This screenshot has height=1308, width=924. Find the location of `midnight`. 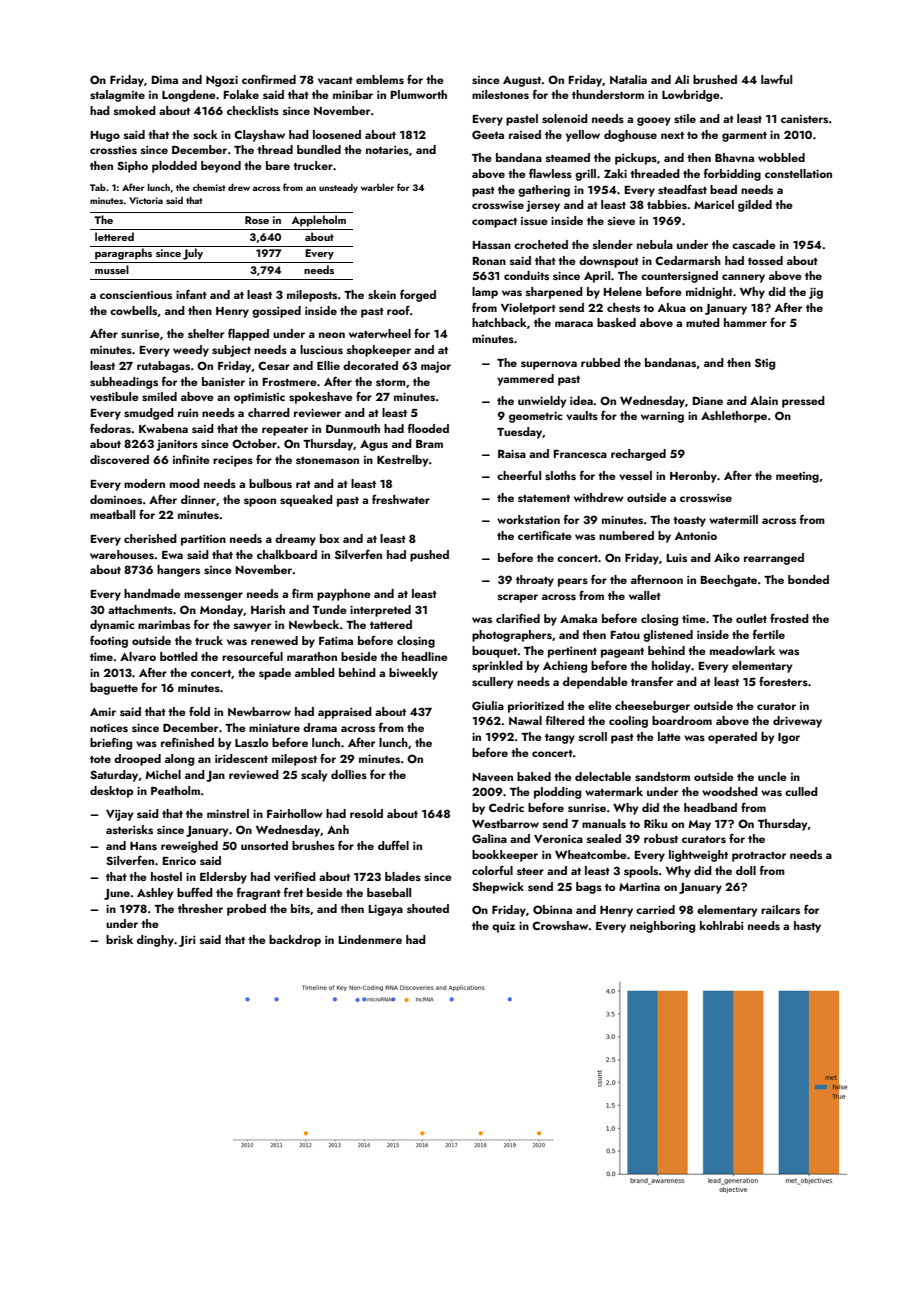

midnight is located at coordinates (709, 293).
